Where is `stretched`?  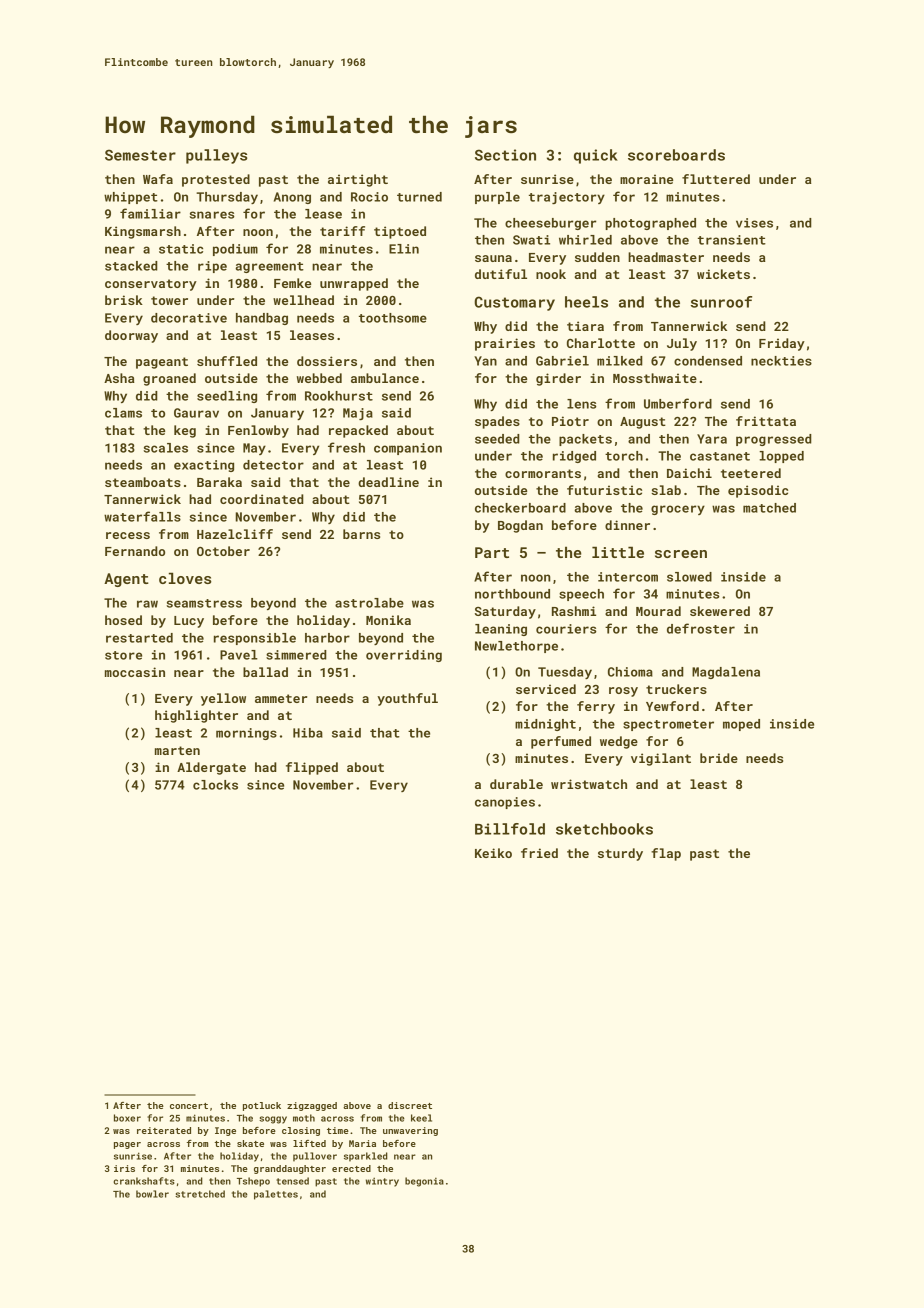 stretched is located at coordinates (200, 1194).
